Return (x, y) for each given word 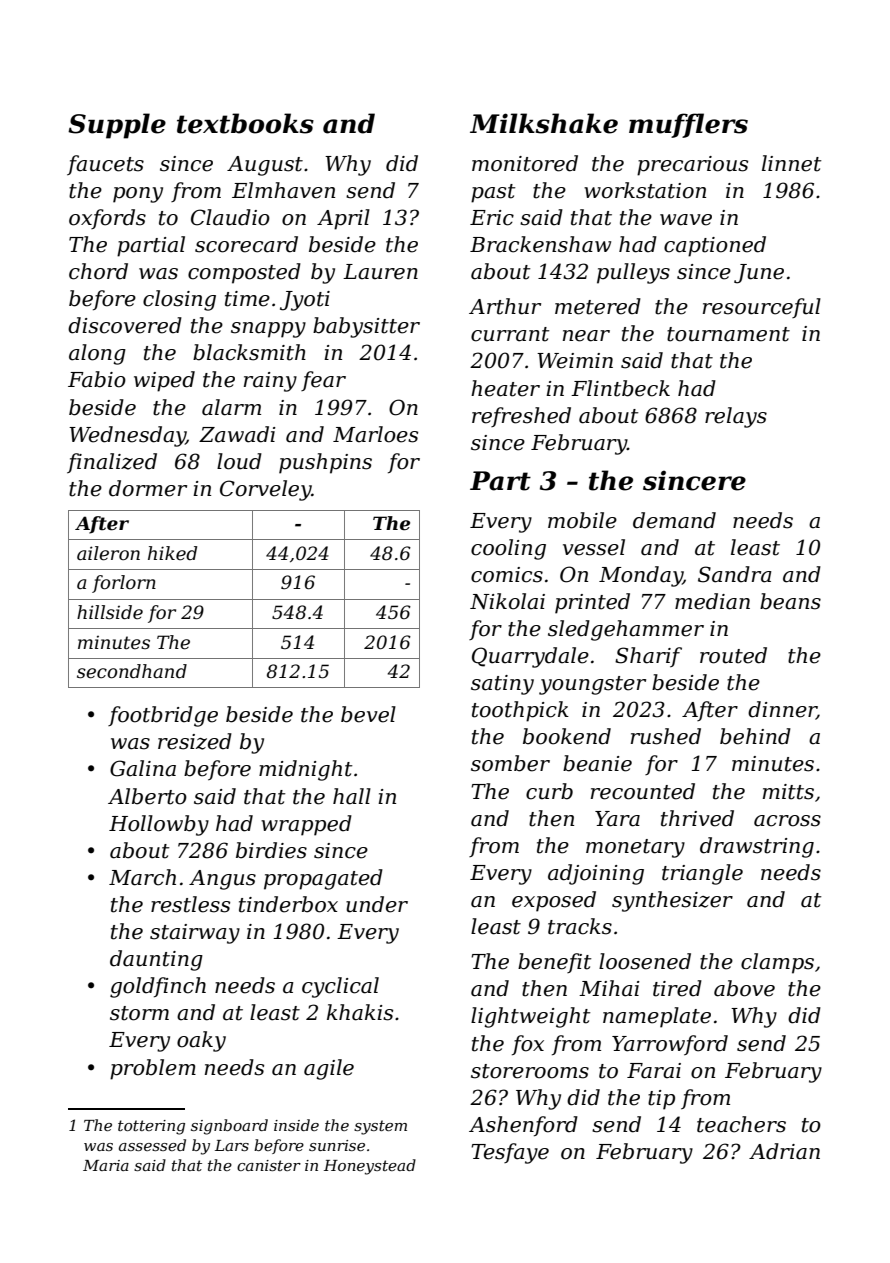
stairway (195, 934)
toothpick (520, 711)
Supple (117, 126)
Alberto (147, 796)
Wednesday (127, 436)
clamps (777, 963)
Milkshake (544, 123)
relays (736, 417)
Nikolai (507, 601)
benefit (555, 963)
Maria (106, 1165)
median (712, 601)
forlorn (124, 584)
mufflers (688, 125)
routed (733, 655)
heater (505, 388)
